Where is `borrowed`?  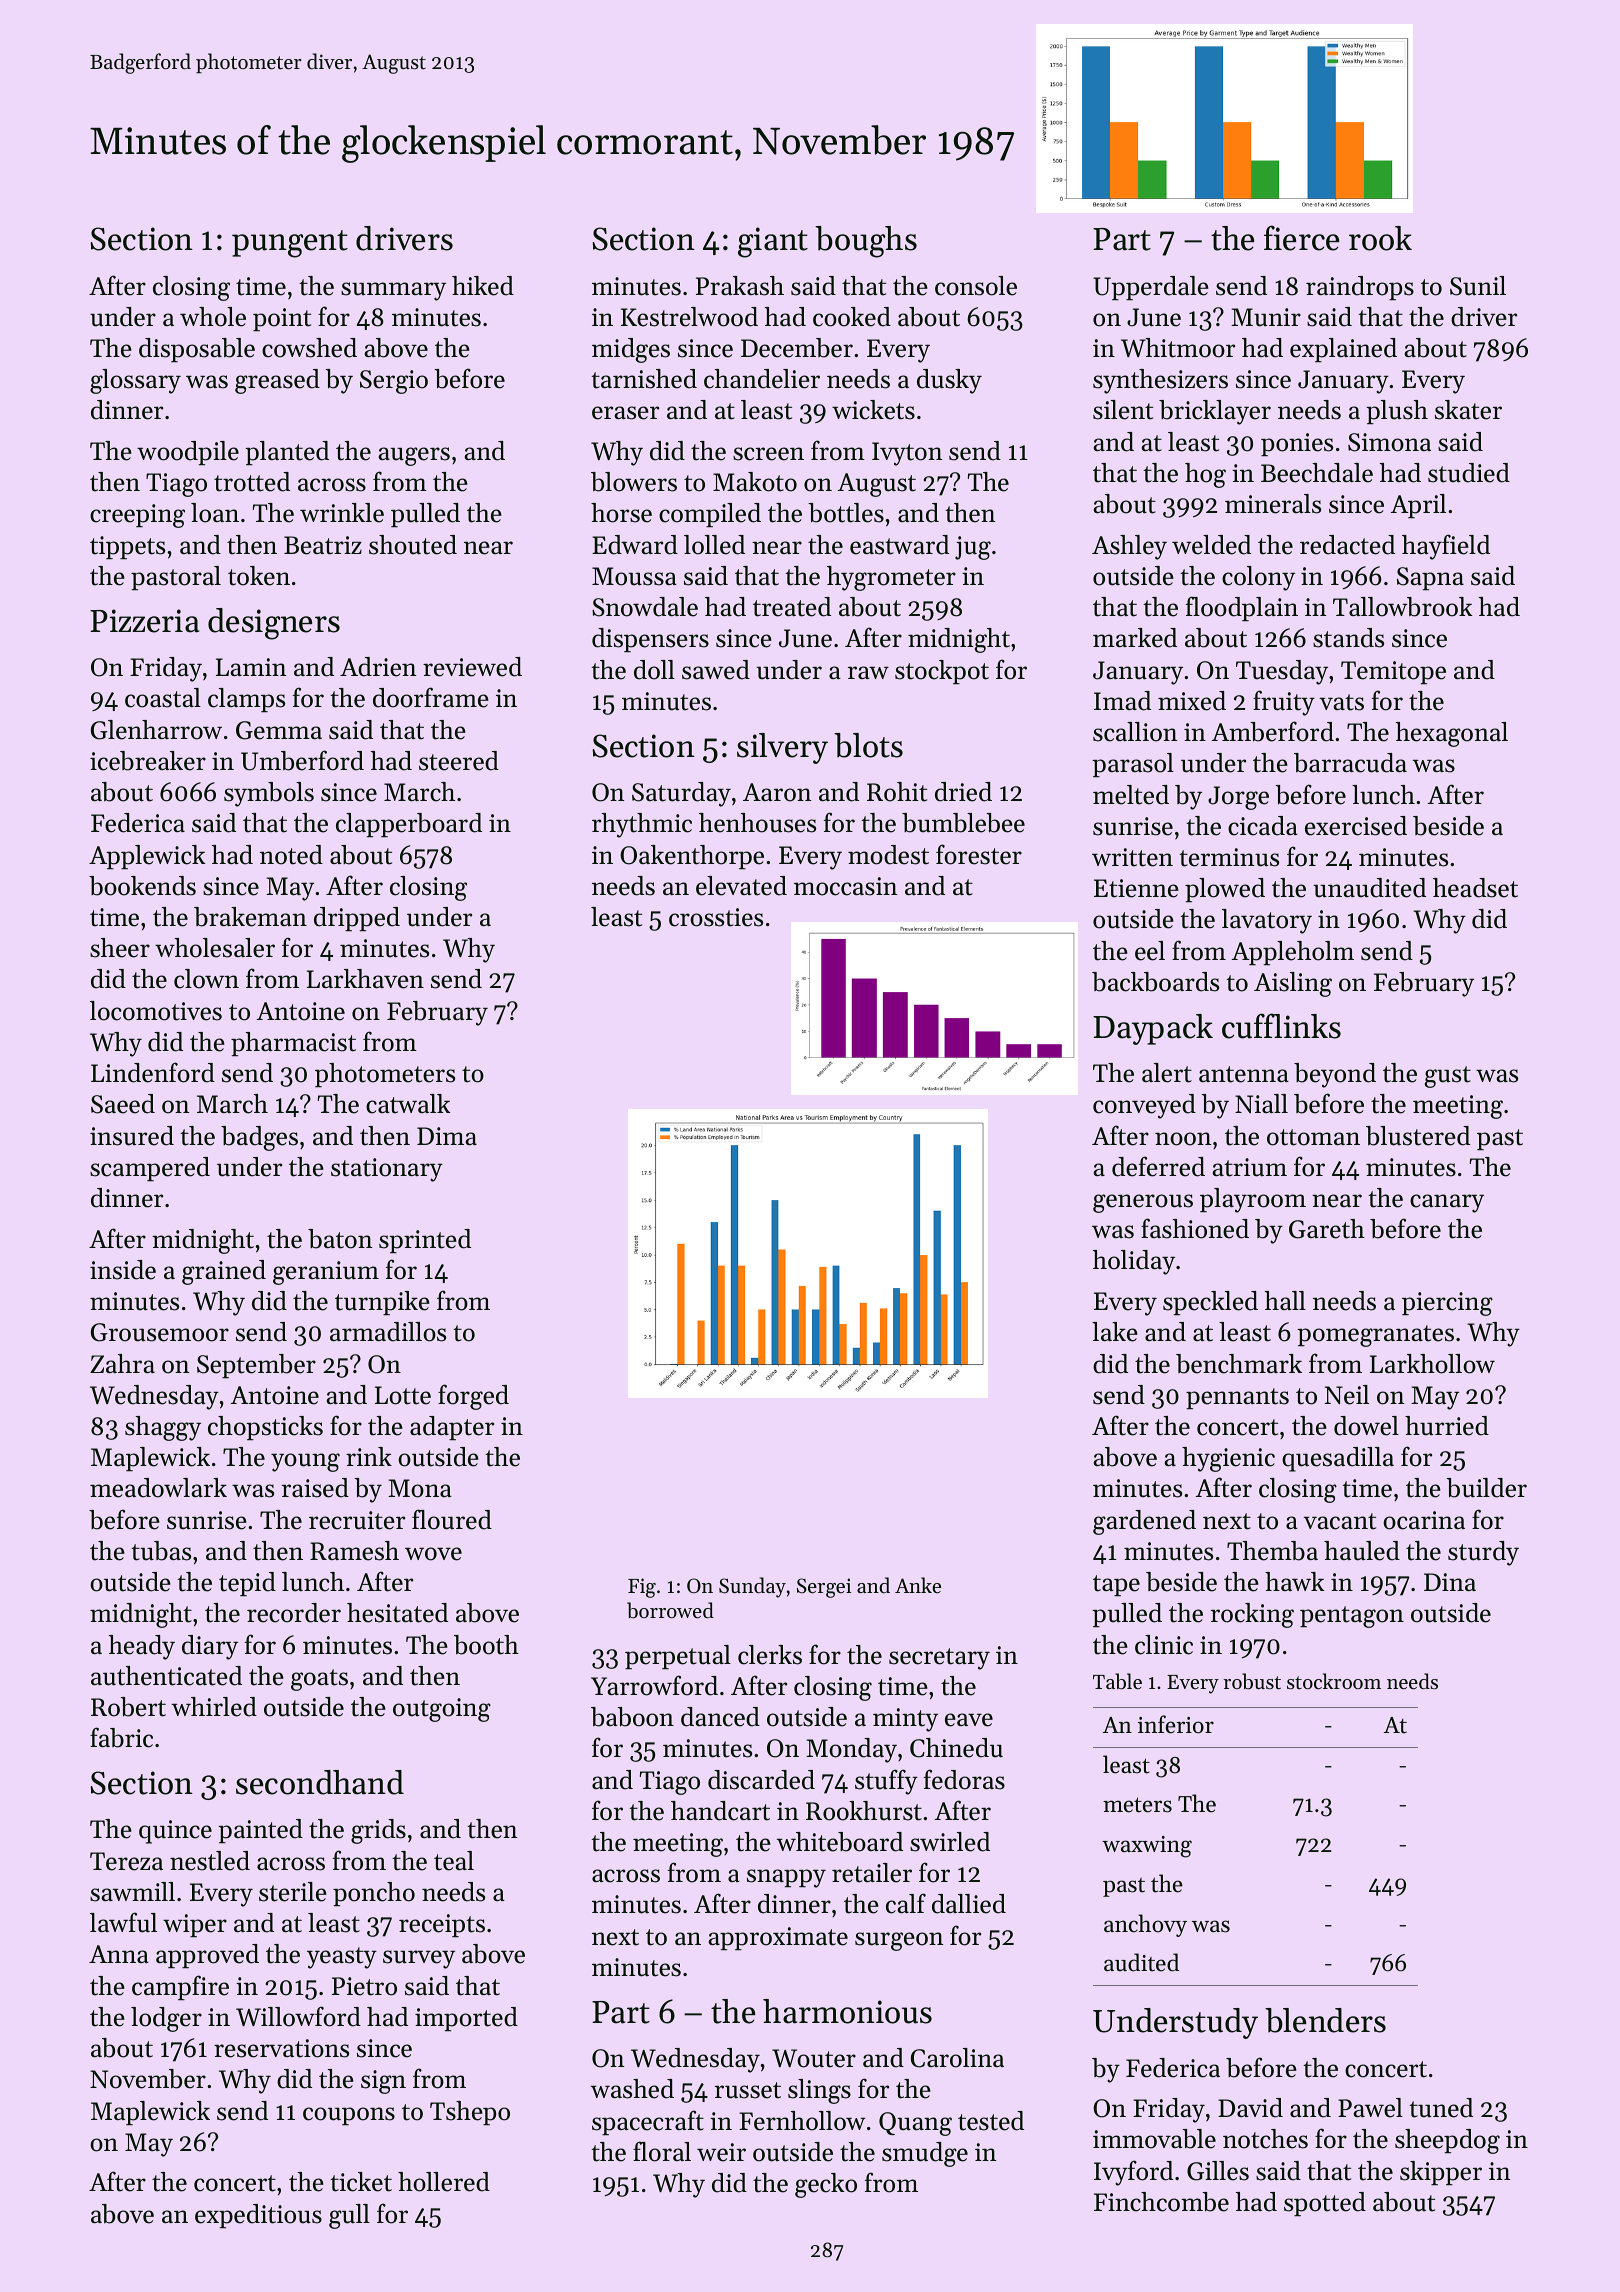
borrowed is located at coordinates (670, 1610).
